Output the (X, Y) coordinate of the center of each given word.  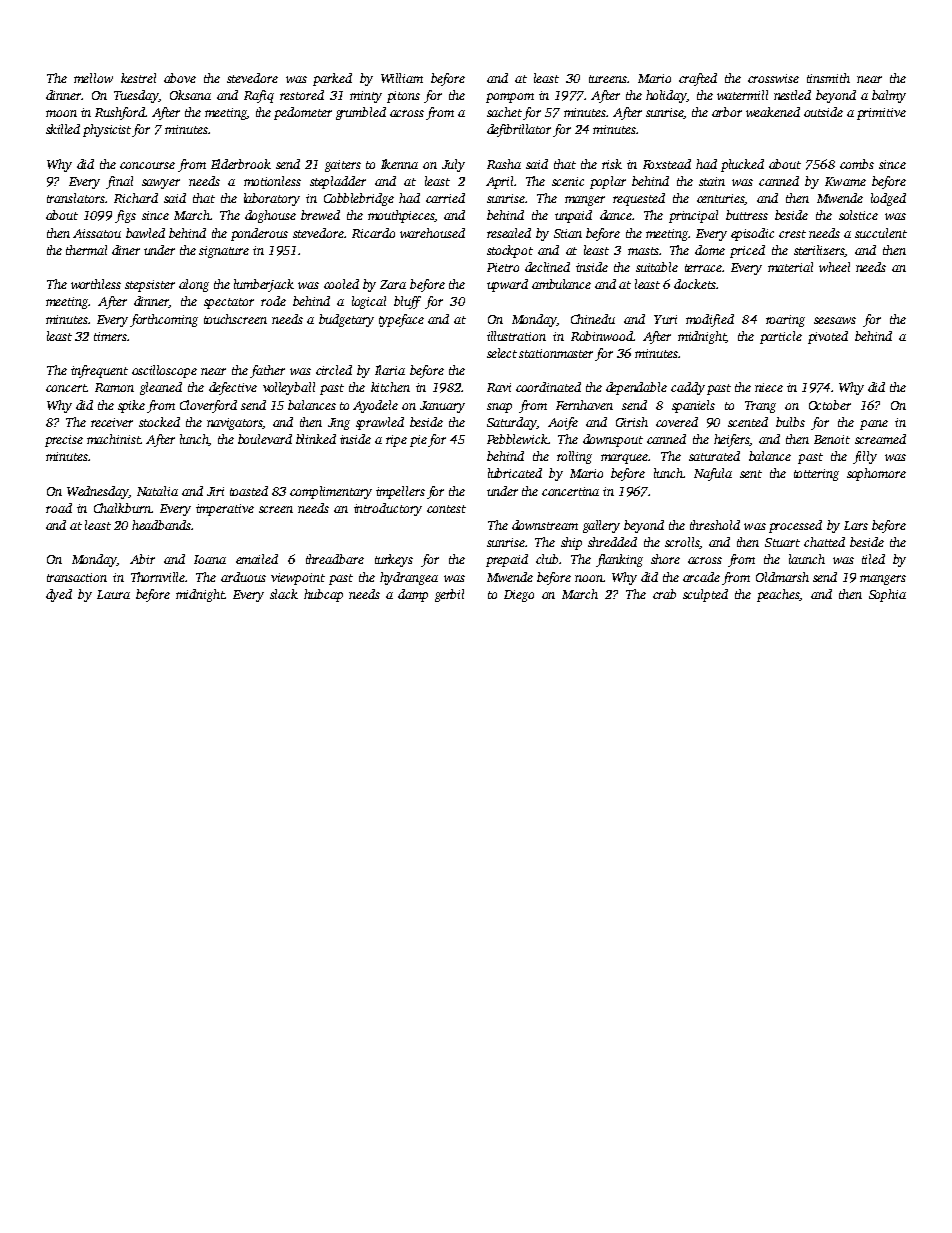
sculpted (705, 595)
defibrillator (519, 130)
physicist (108, 130)
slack (284, 594)
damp (413, 595)
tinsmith (828, 78)
